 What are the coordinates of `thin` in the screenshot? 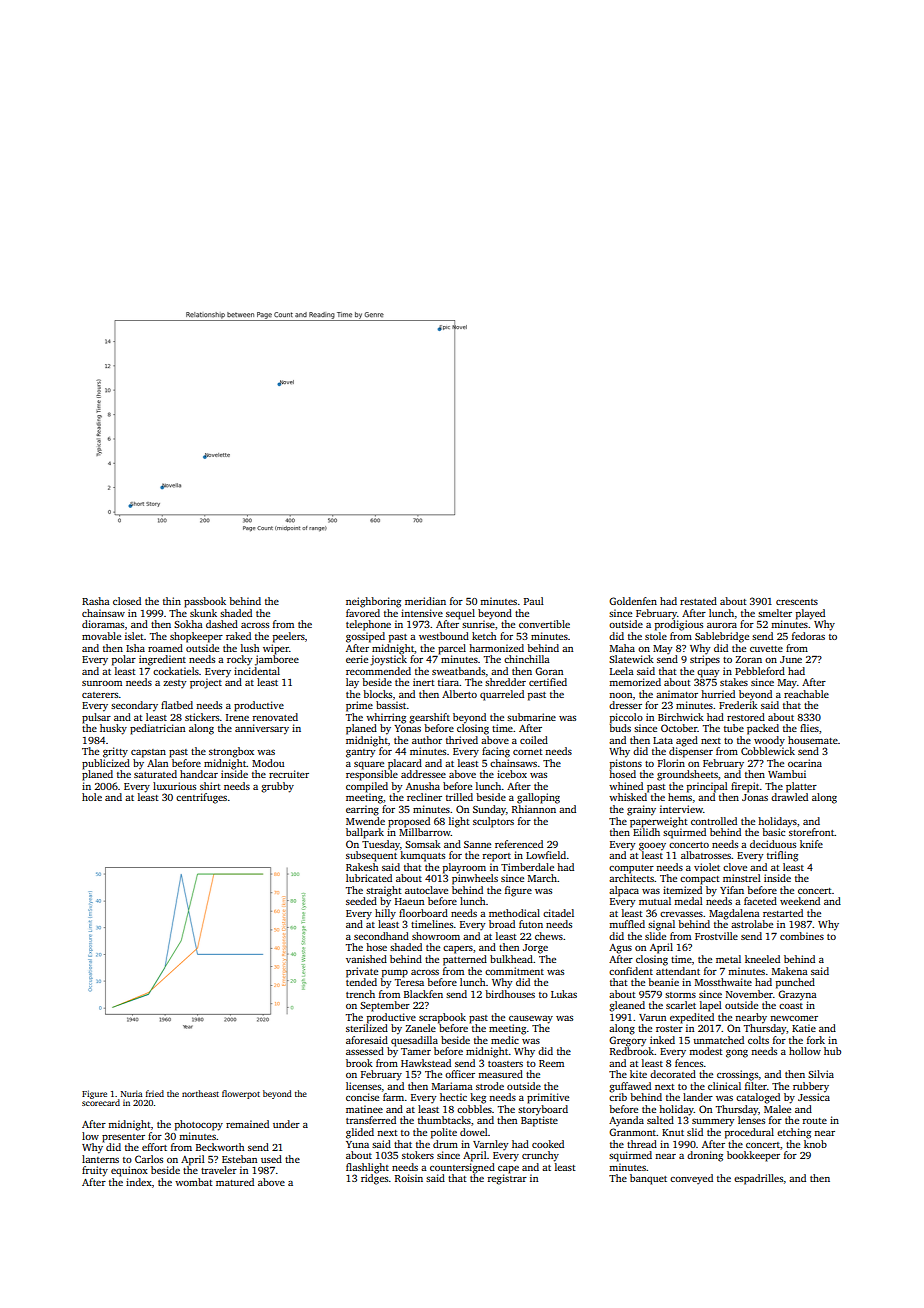 It's located at (172, 601).
